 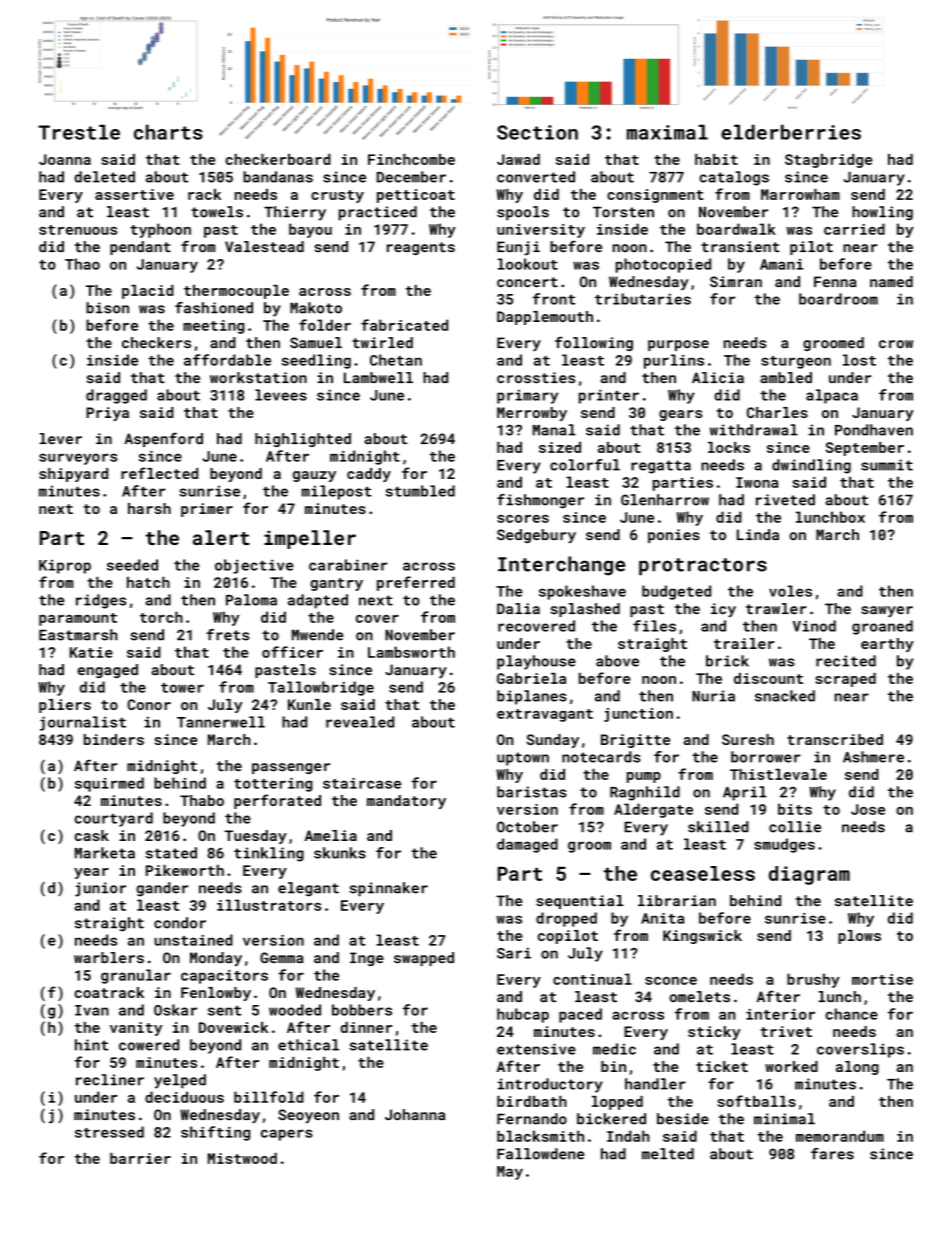 I want to click on Johanna, so click(x=415, y=1115).
